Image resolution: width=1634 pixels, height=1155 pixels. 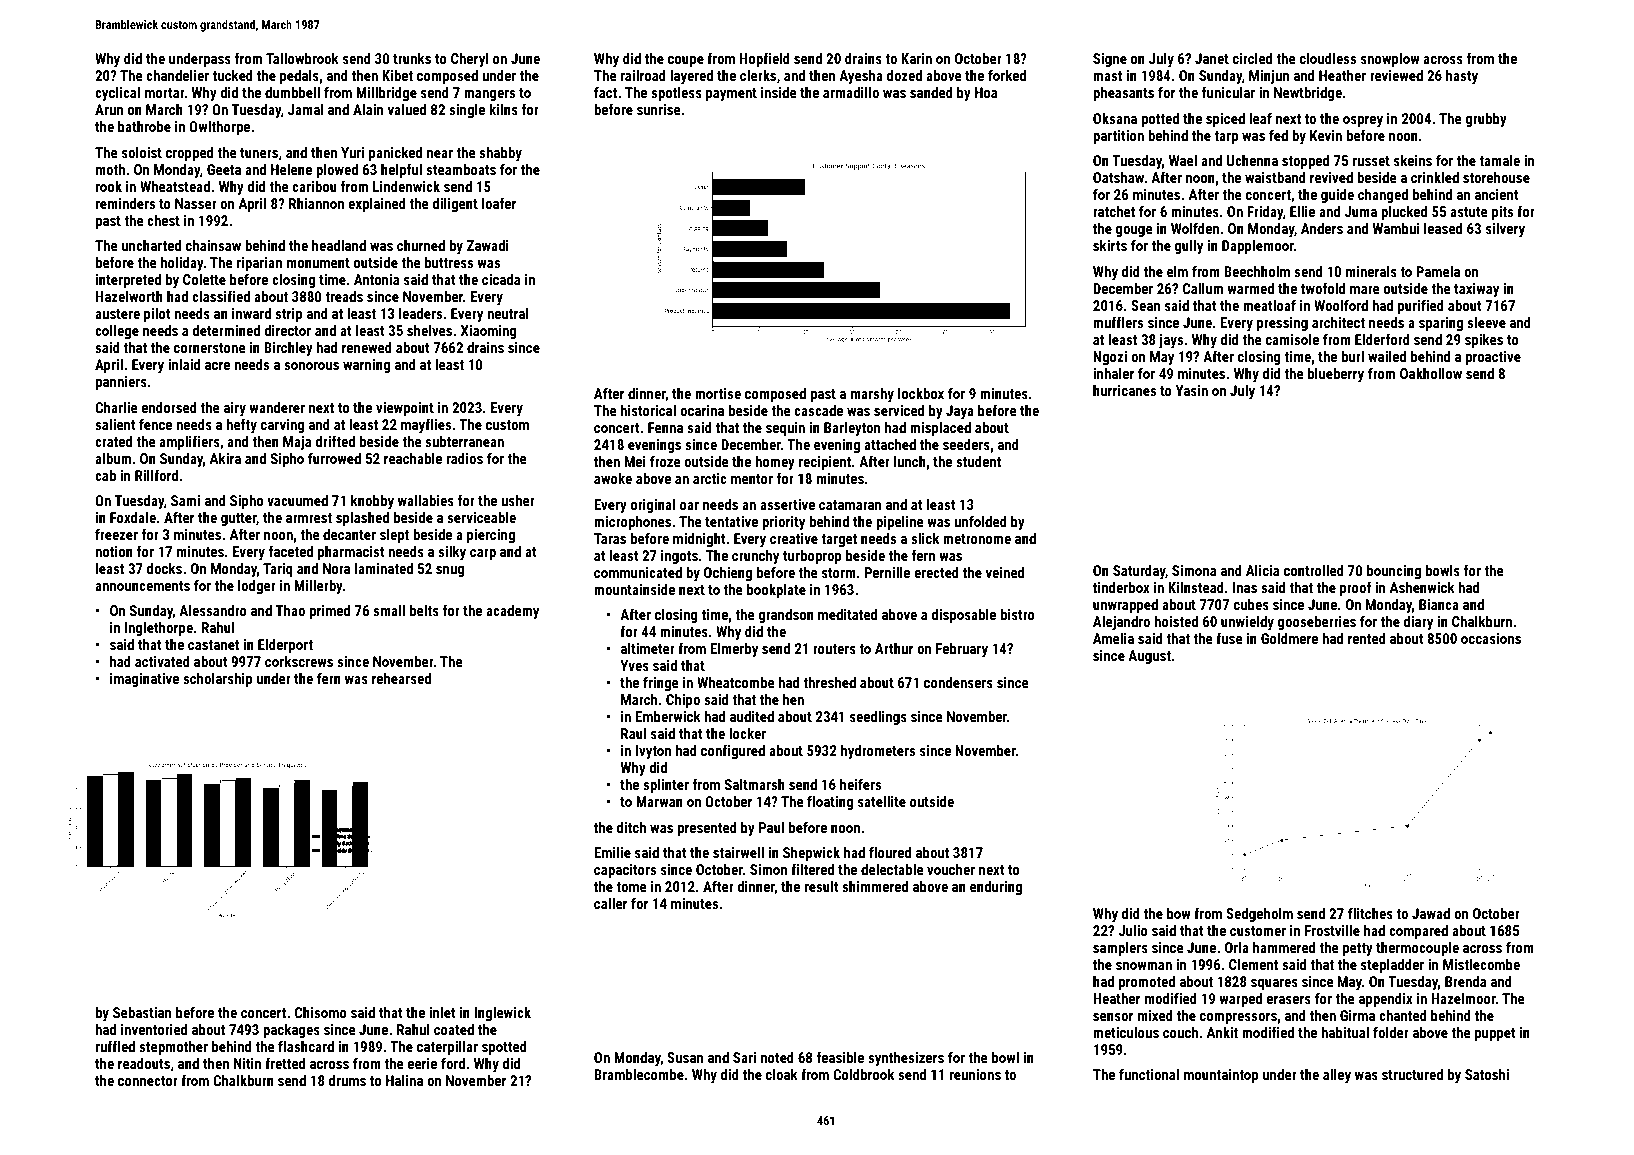 I want to click on reunions, so click(x=975, y=1074).
